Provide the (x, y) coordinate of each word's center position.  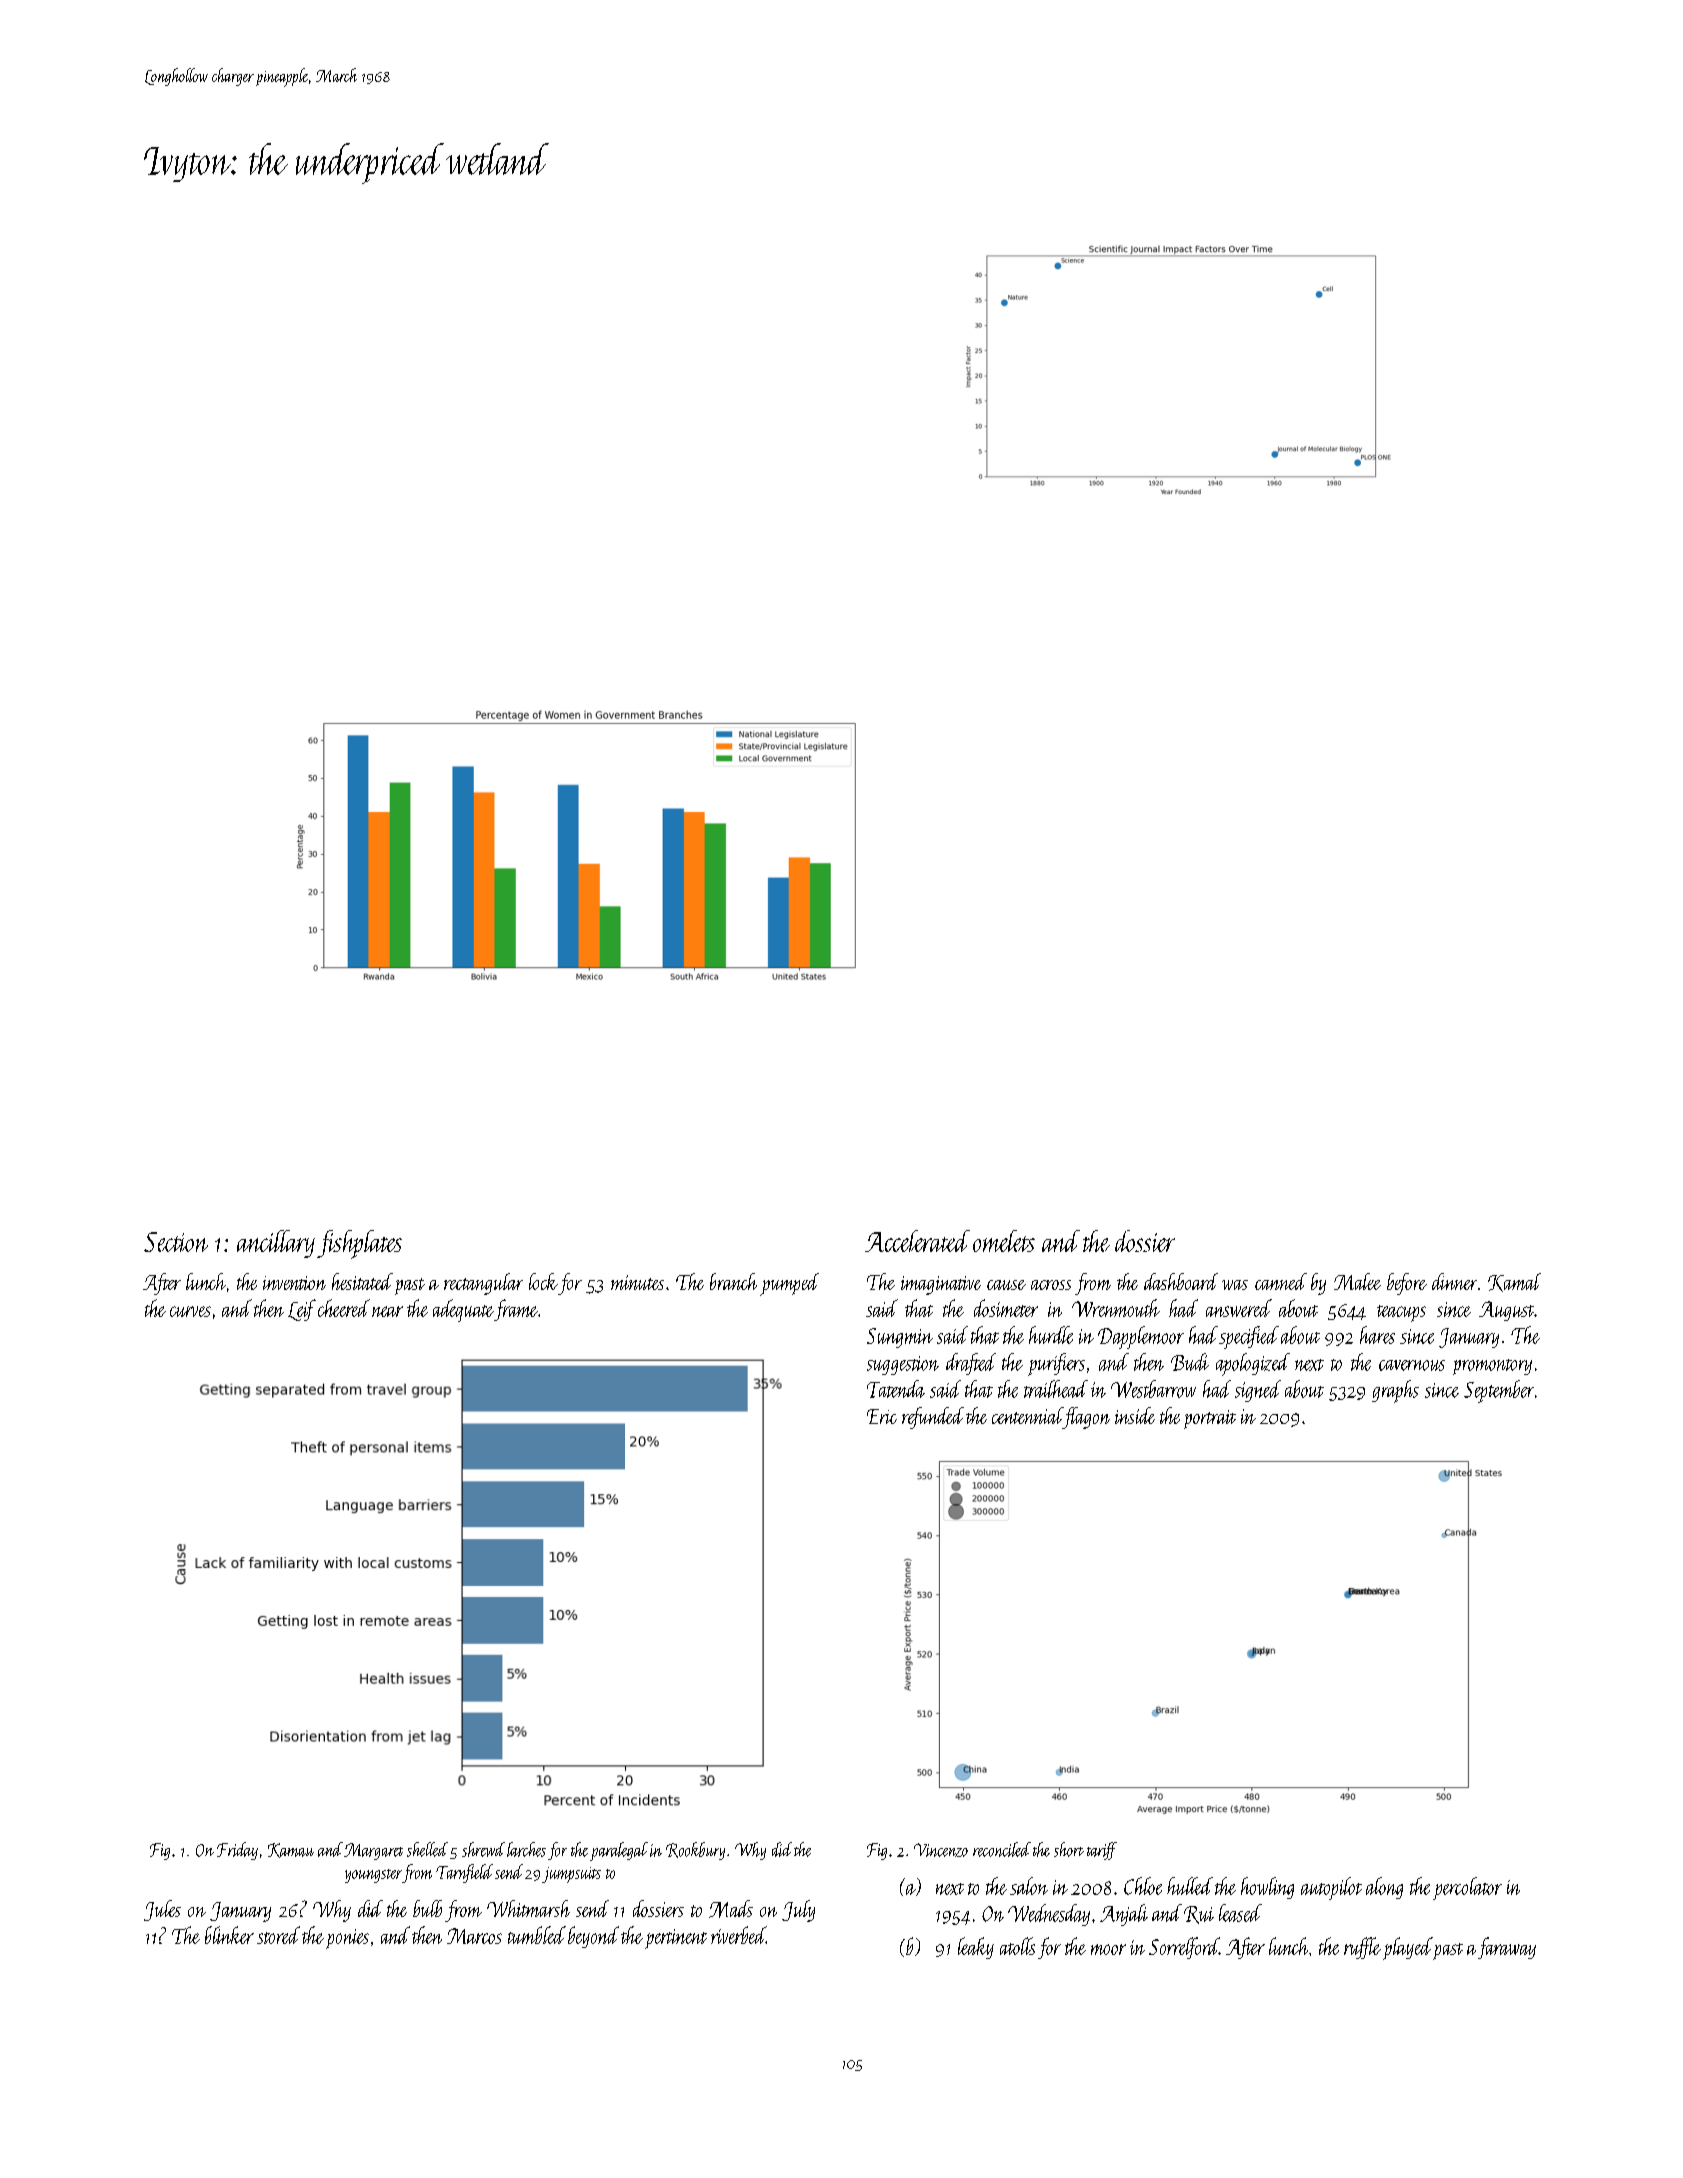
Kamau (291, 1850)
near (387, 1311)
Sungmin (900, 1338)
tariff (1102, 1851)
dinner (1454, 1281)
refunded (933, 1418)
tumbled (537, 1935)
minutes (637, 1282)
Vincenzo (941, 1850)
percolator (1467, 1888)
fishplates (359, 1244)
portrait (1210, 1419)
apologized (1253, 1364)
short (1069, 1849)
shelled (427, 1849)
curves (190, 1311)
